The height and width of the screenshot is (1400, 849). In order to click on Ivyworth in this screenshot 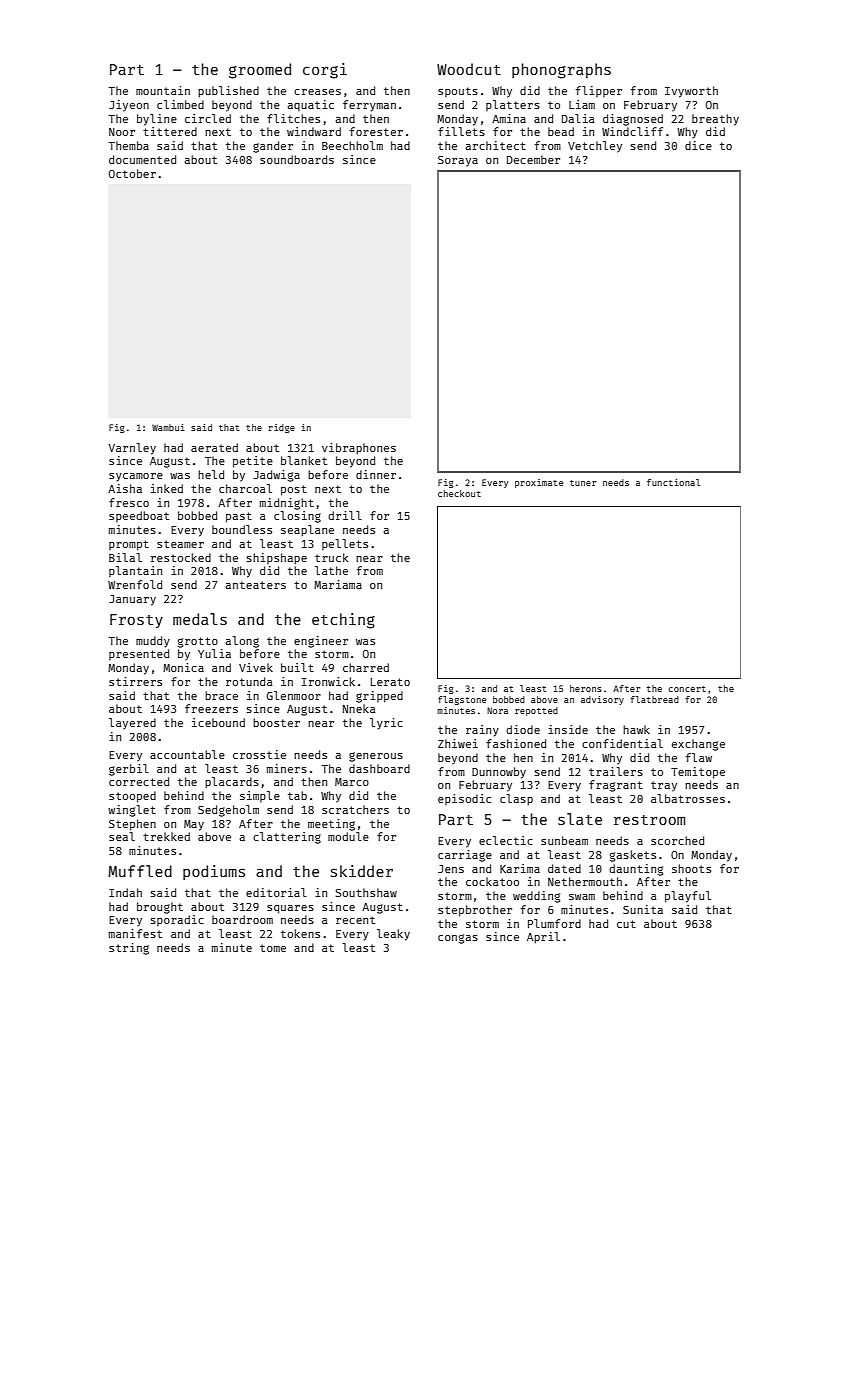, I will do `click(691, 92)`.
